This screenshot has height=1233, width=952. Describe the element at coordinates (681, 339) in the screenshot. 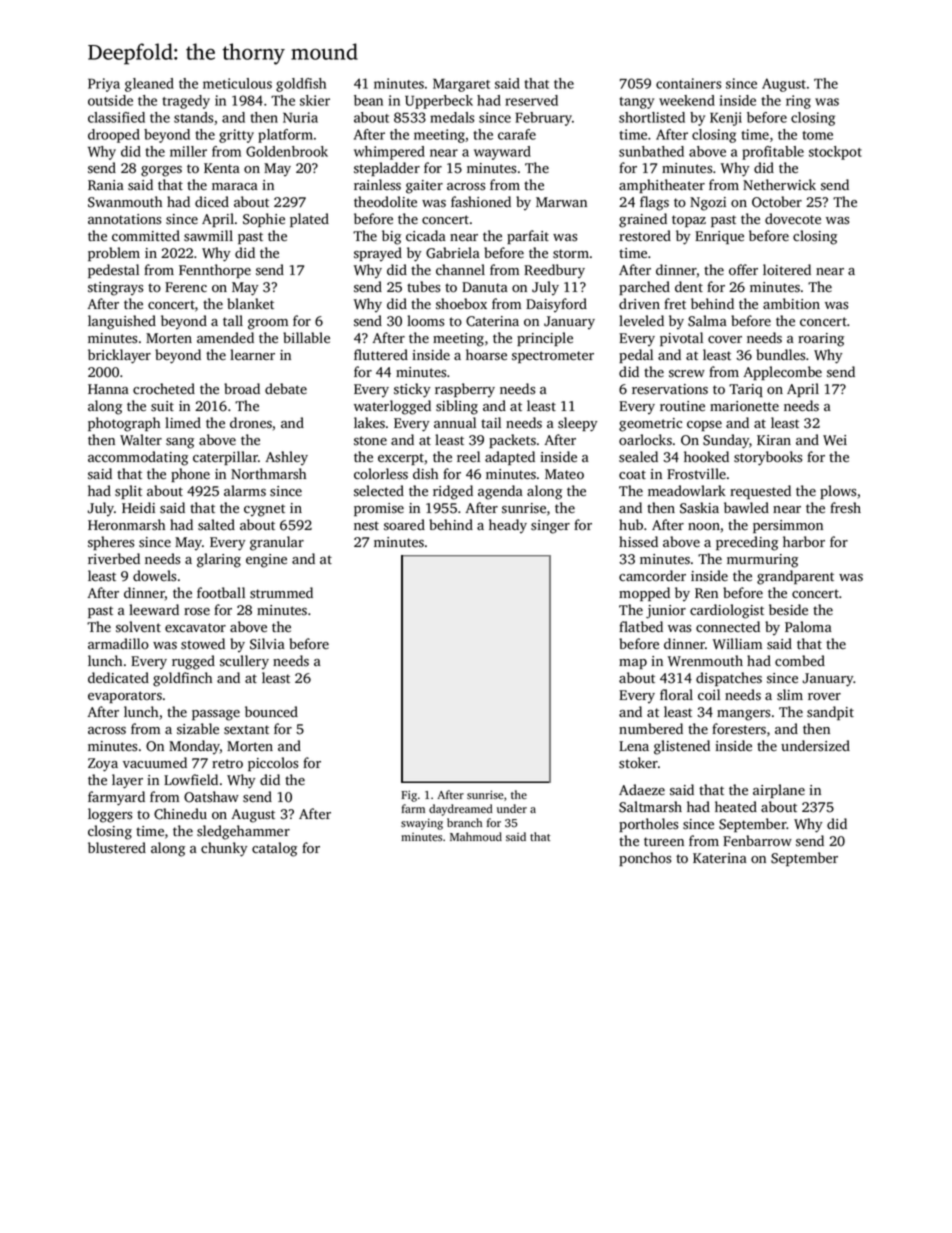

I see `pivotal` at that location.
